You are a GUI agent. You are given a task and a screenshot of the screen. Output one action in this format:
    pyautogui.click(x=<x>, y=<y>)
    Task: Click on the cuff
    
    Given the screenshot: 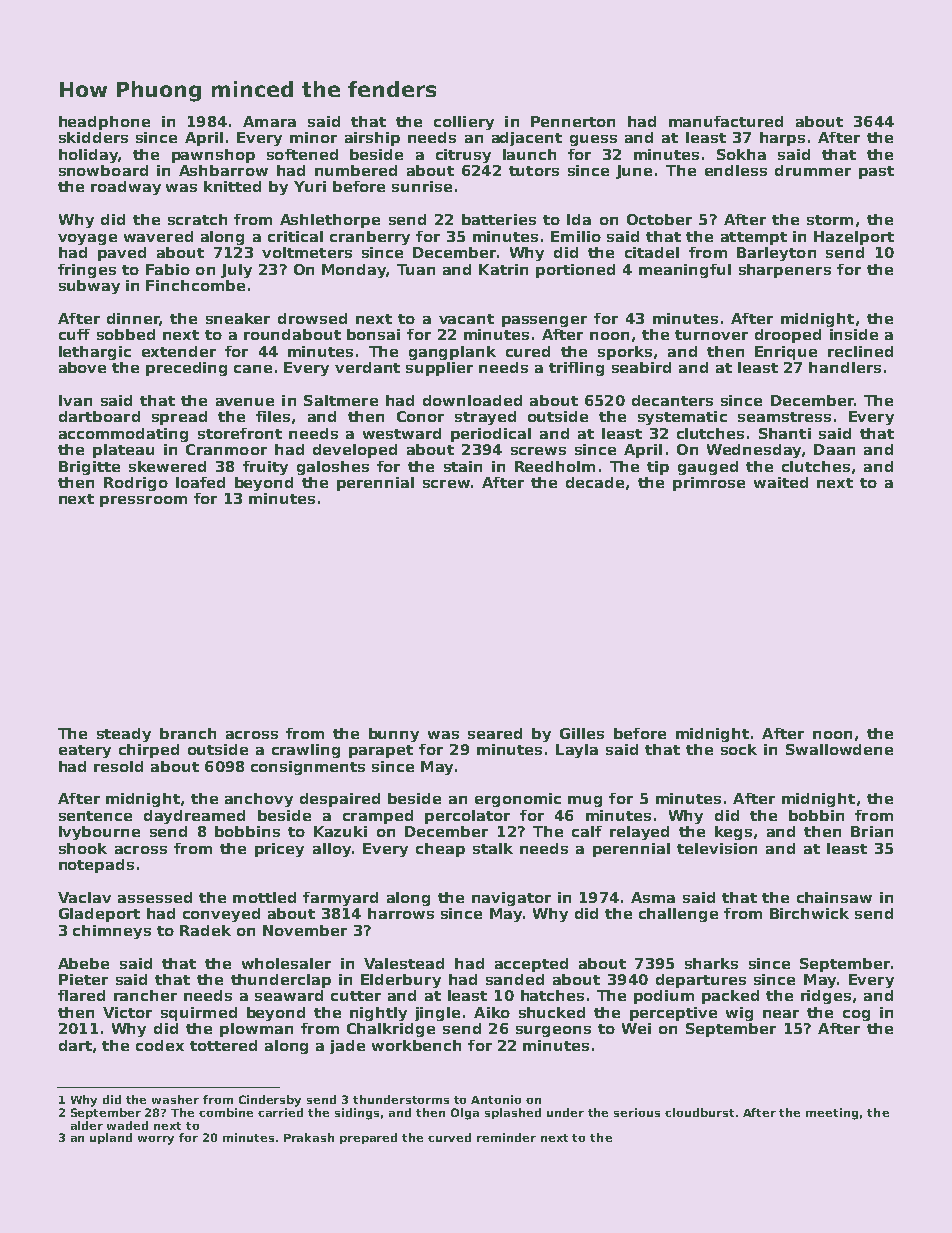 What is the action you would take?
    pyautogui.click(x=74, y=334)
